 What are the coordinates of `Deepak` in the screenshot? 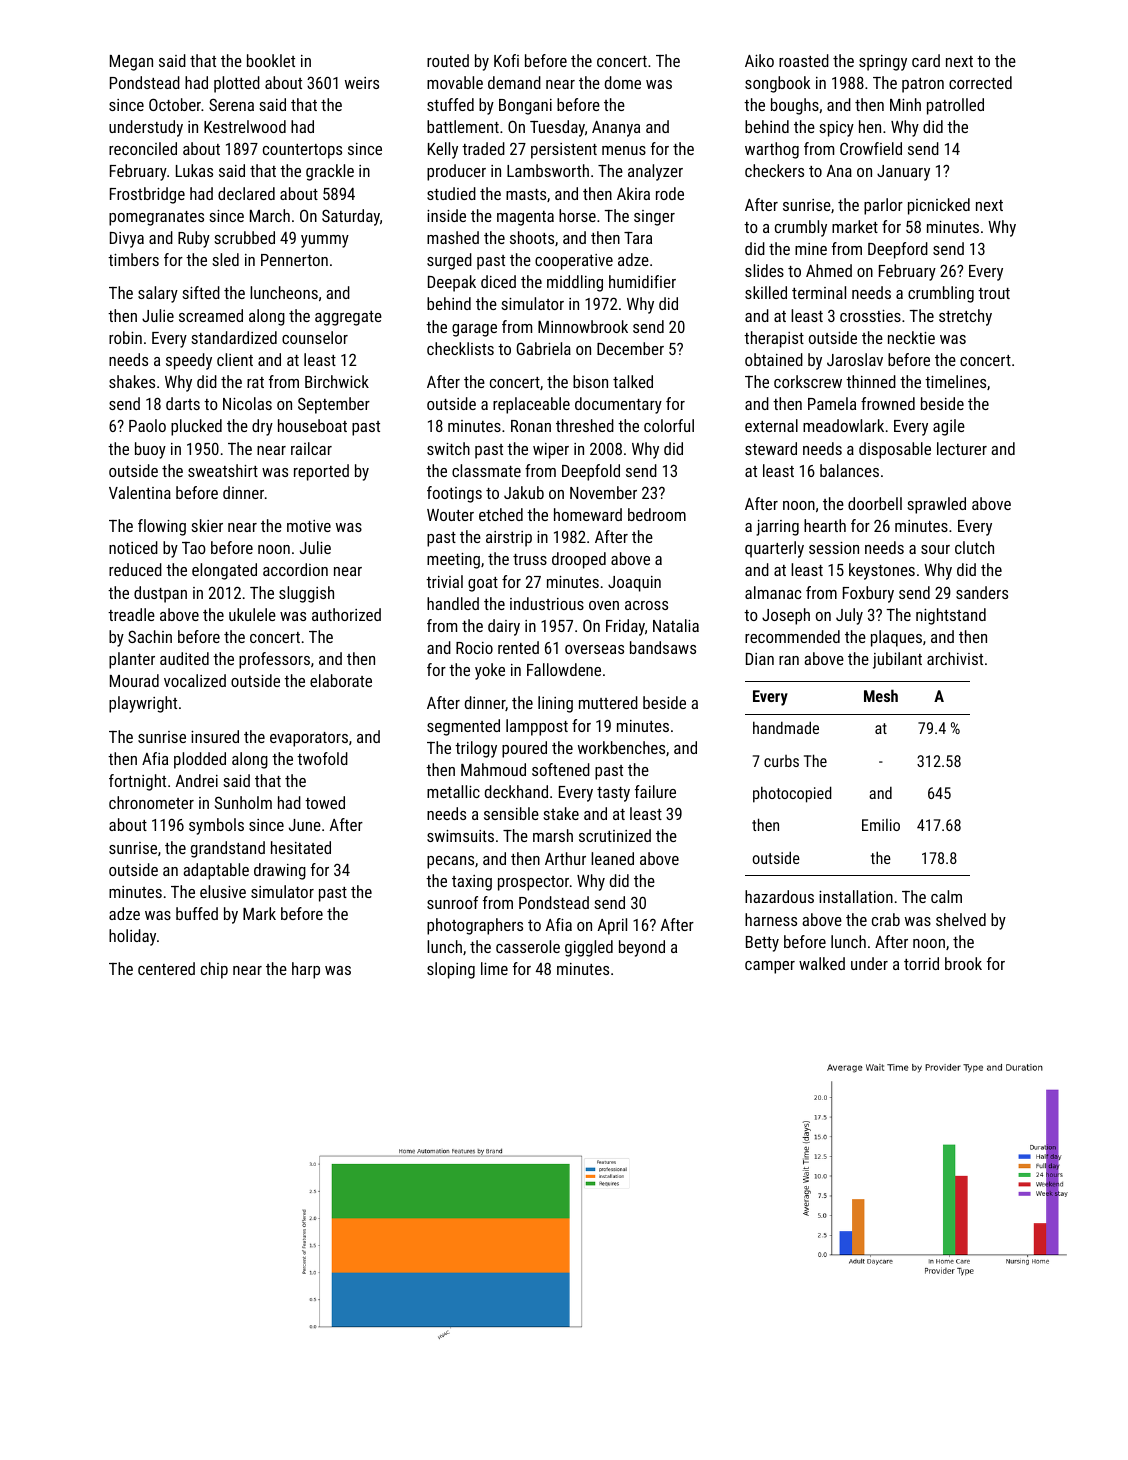 It's located at (452, 283).
